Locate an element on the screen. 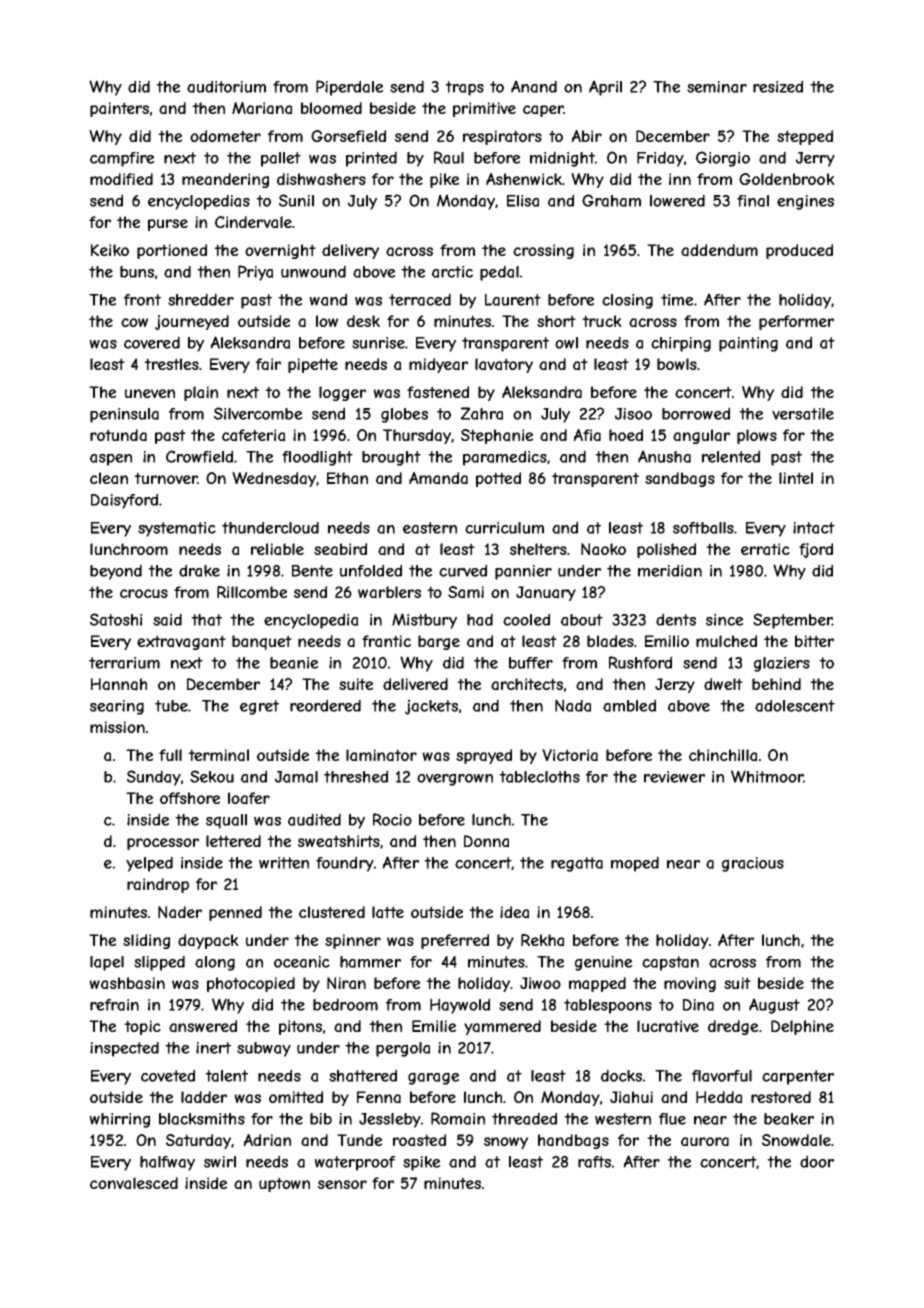 The height and width of the screenshot is (1308, 924). auditorium is located at coordinates (226, 86).
